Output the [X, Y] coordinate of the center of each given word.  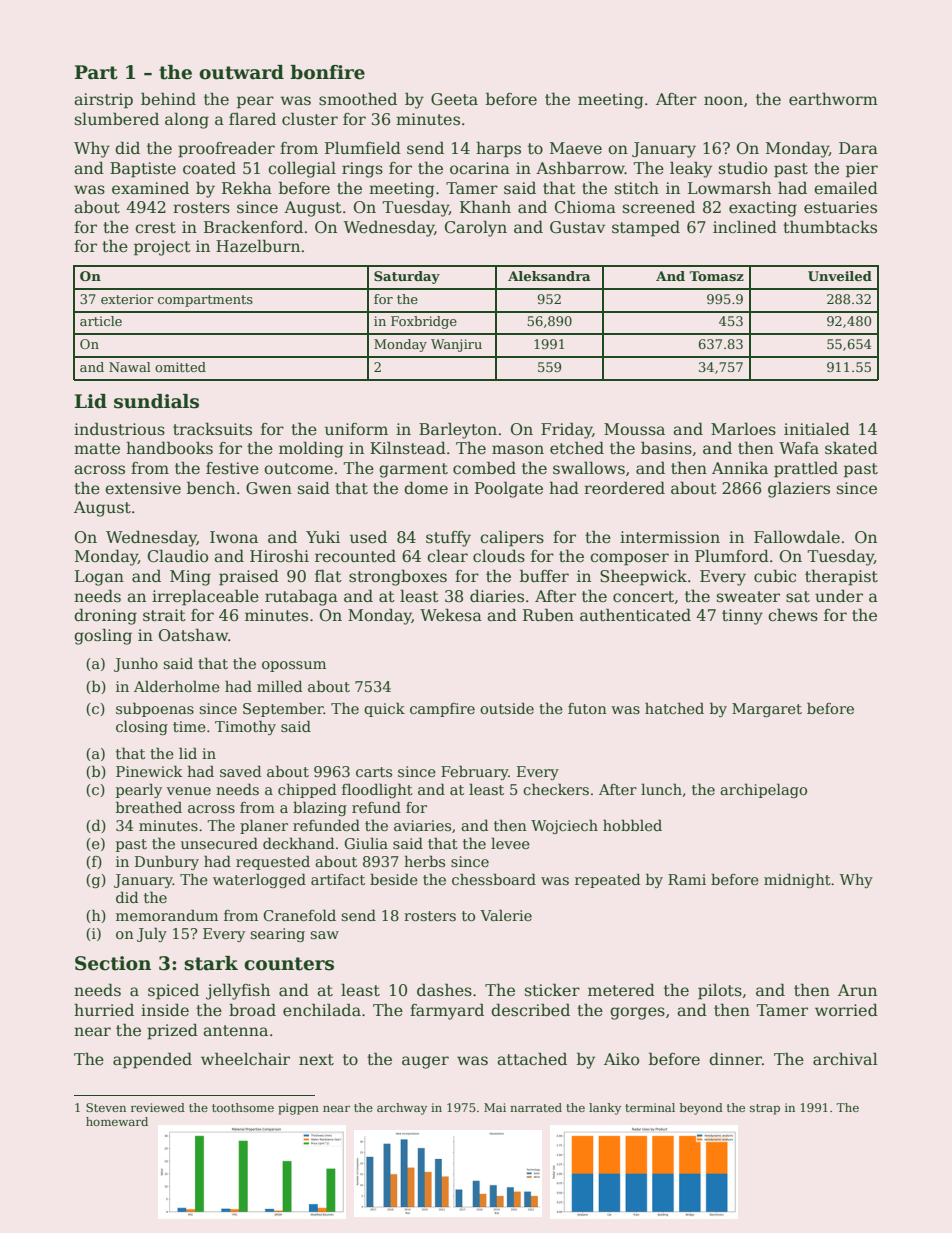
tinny [742, 617]
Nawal [130, 367]
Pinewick [149, 771]
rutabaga [301, 598]
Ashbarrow [580, 168]
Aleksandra [549, 276]
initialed [817, 429]
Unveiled [840, 276]
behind [168, 98]
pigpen [298, 1109]
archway [402, 1109]
